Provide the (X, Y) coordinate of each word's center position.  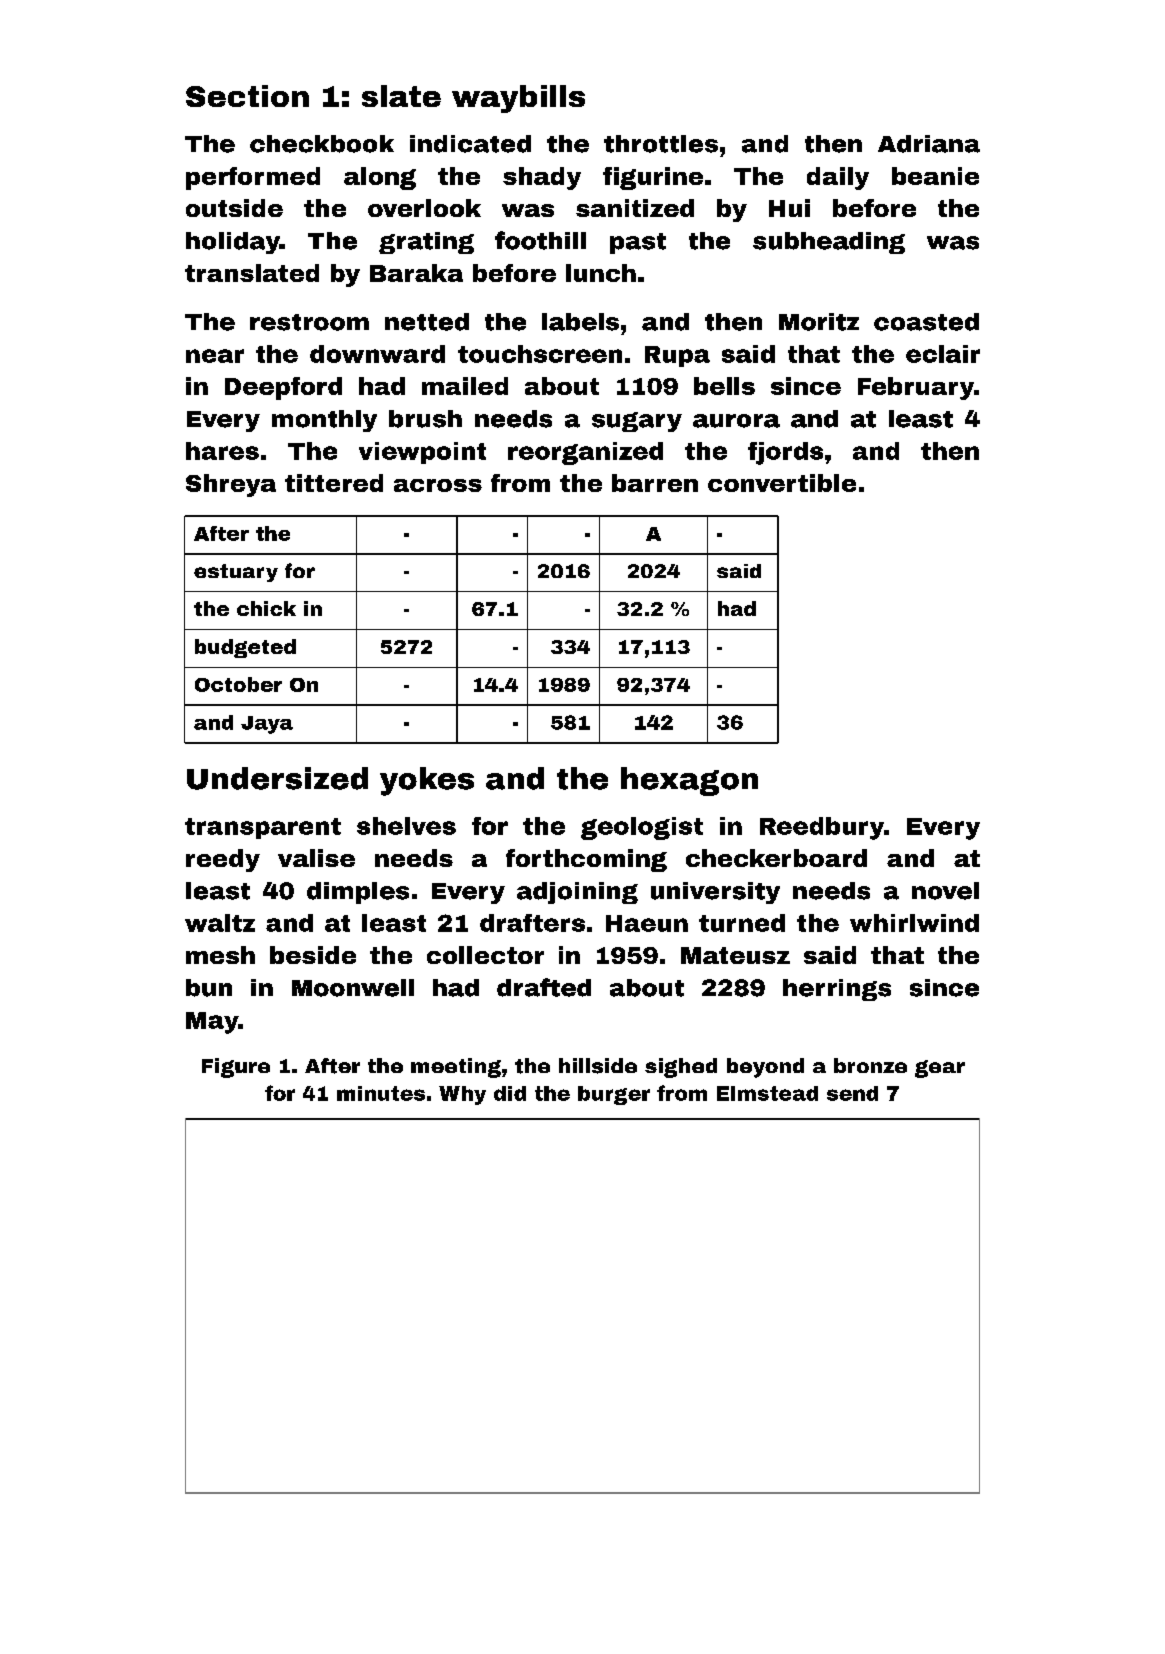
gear (940, 1069)
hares (222, 451)
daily (838, 178)
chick (266, 608)
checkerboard (776, 858)
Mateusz (735, 955)
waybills (518, 99)
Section (247, 96)
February (916, 388)
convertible (782, 483)
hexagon (689, 781)
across (438, 485)
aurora (736, 421)
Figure (236, 1068)
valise (316, 858)
